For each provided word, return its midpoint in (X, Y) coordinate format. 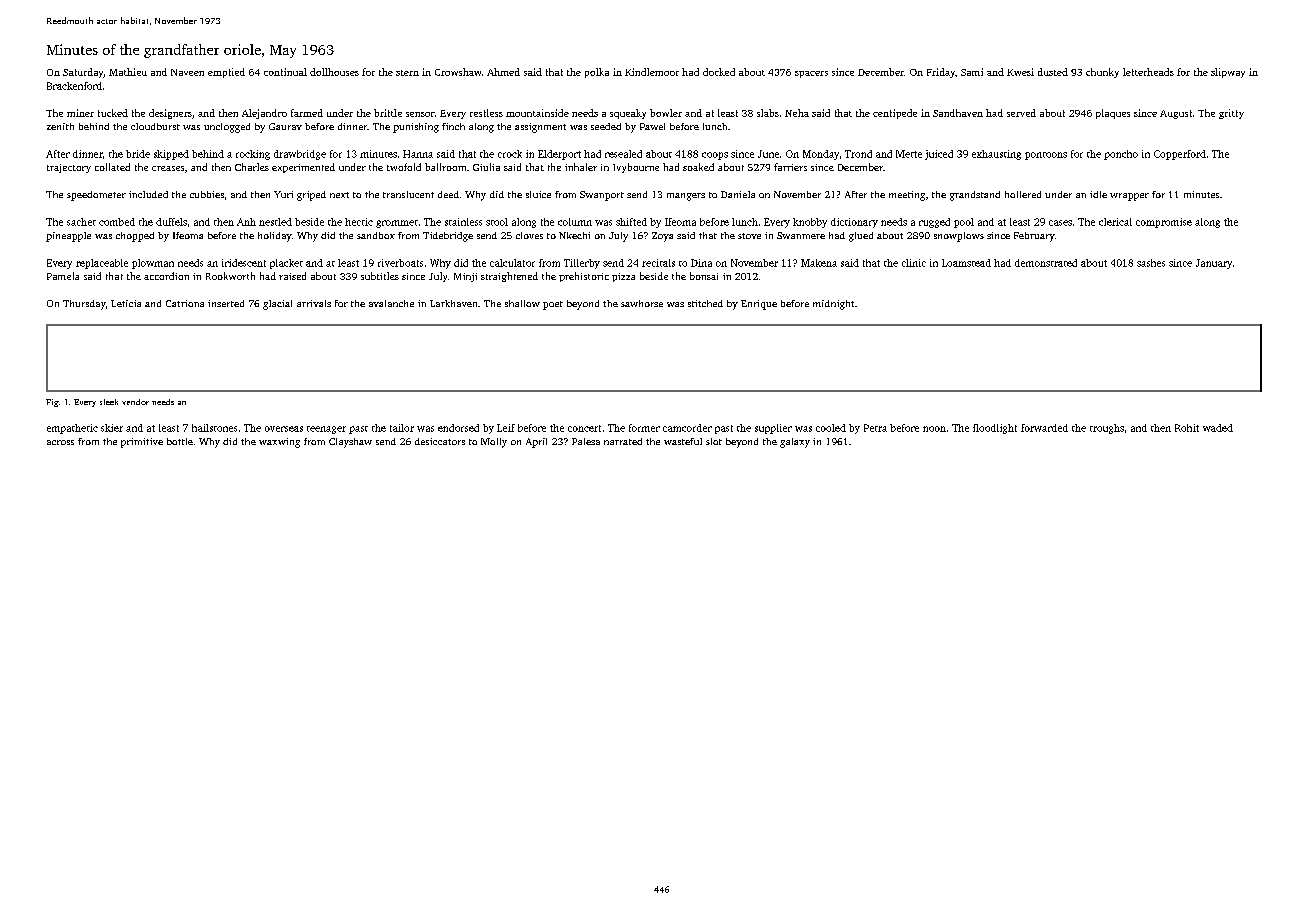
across (60, 442)
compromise (1164, 223)
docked (719, 72)
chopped (135, 237)
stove (749, 236)
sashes (1151, 263)
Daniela (738, 194)
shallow (522, 303)
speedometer (96, 196)
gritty (1231, 114)
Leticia (126, 303)
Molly (494, 443)
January (1214, 264)
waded (1218, 428)
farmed (307, 113)
